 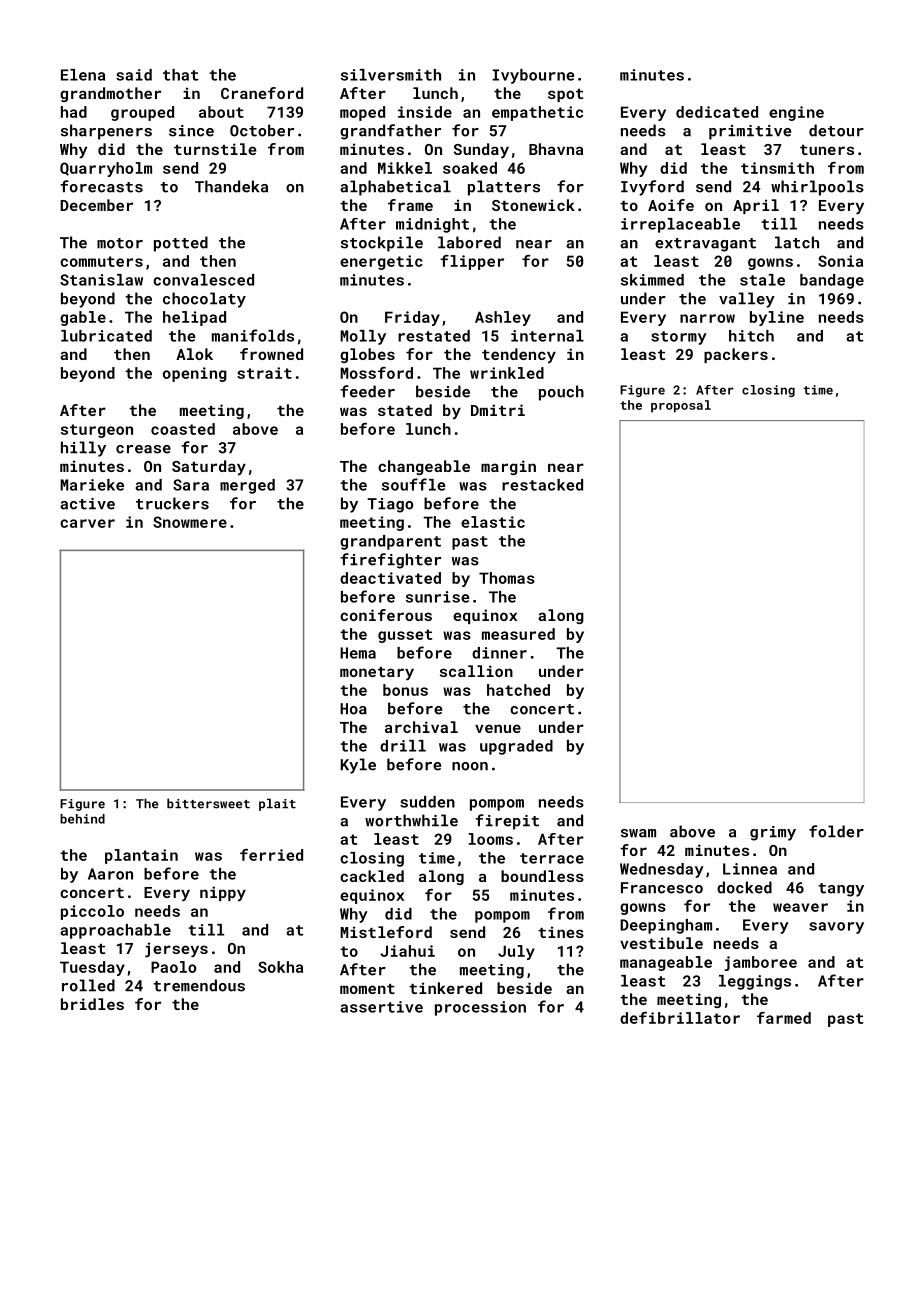 I want to click on engine, so click(x=796, y=113).
